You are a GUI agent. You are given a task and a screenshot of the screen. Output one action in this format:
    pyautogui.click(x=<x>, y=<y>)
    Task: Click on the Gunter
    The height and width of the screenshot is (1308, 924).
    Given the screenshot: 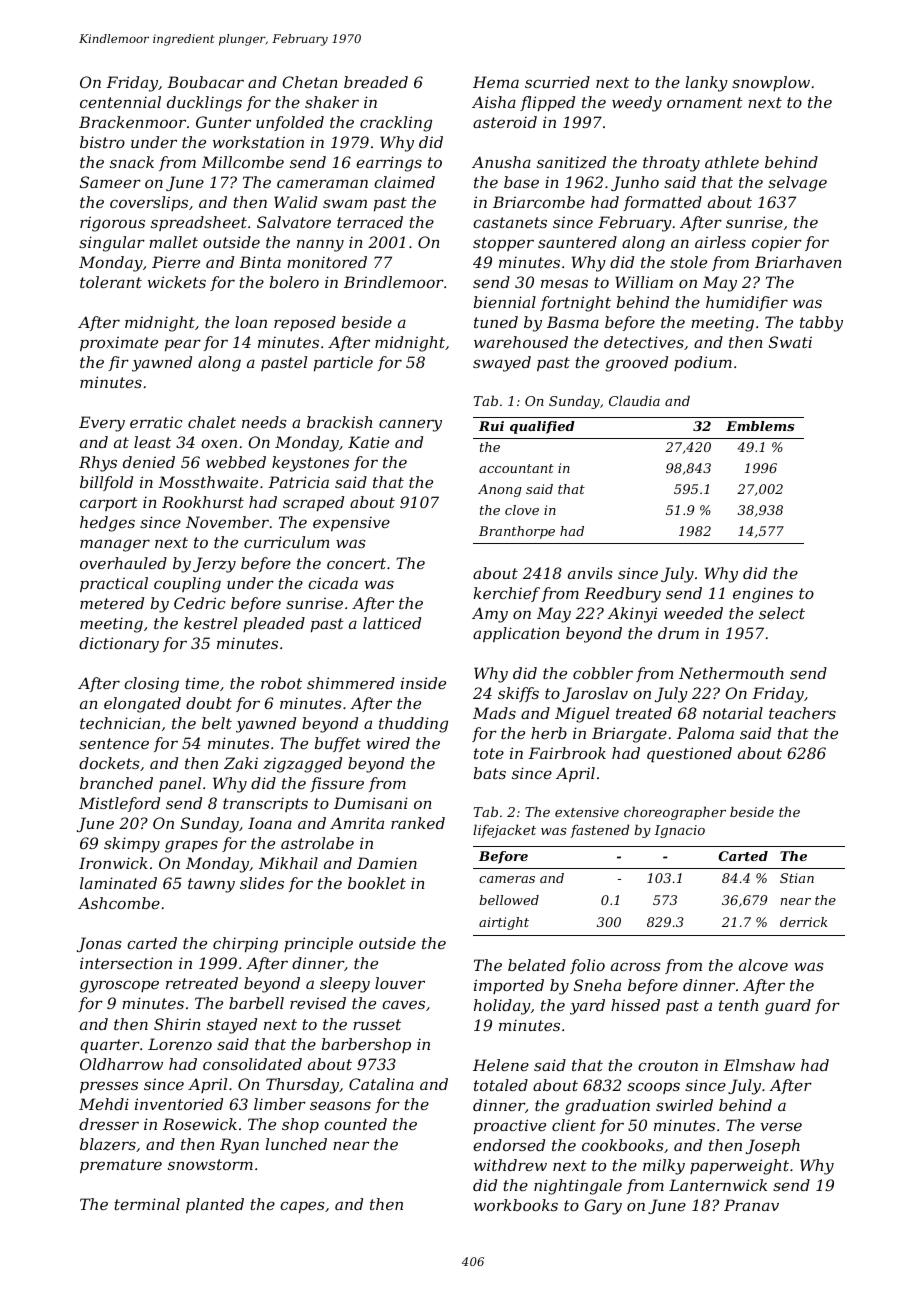 What is the action you would take?
    pyautogui.click(x=223, y=122)
